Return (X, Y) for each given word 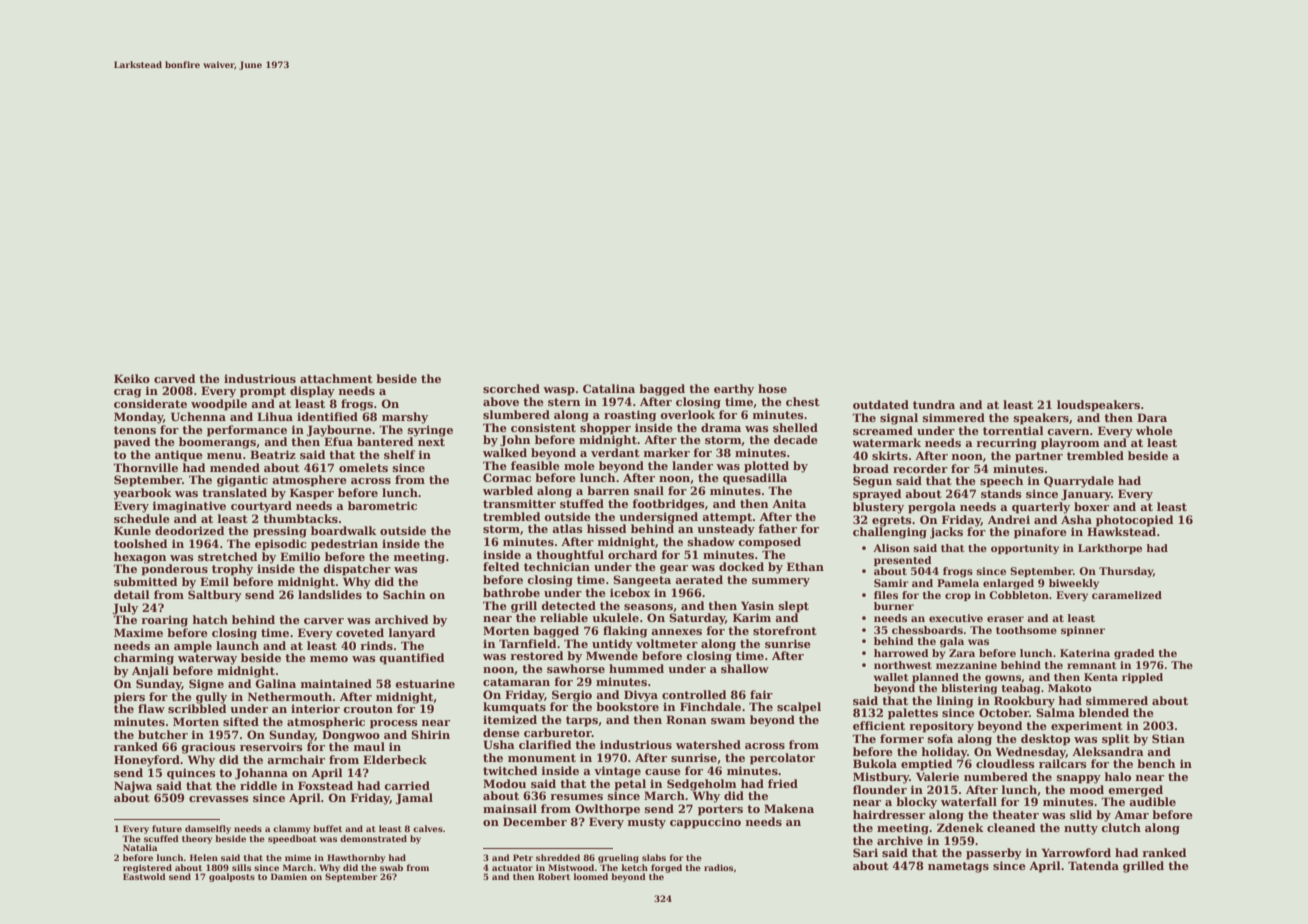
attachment (336, 378)
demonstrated (373, 838)
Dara (1152, 417)
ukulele (615, 617)
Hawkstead (1121, 531)
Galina (275, 683)
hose (772, 388)
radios (718, 867)
